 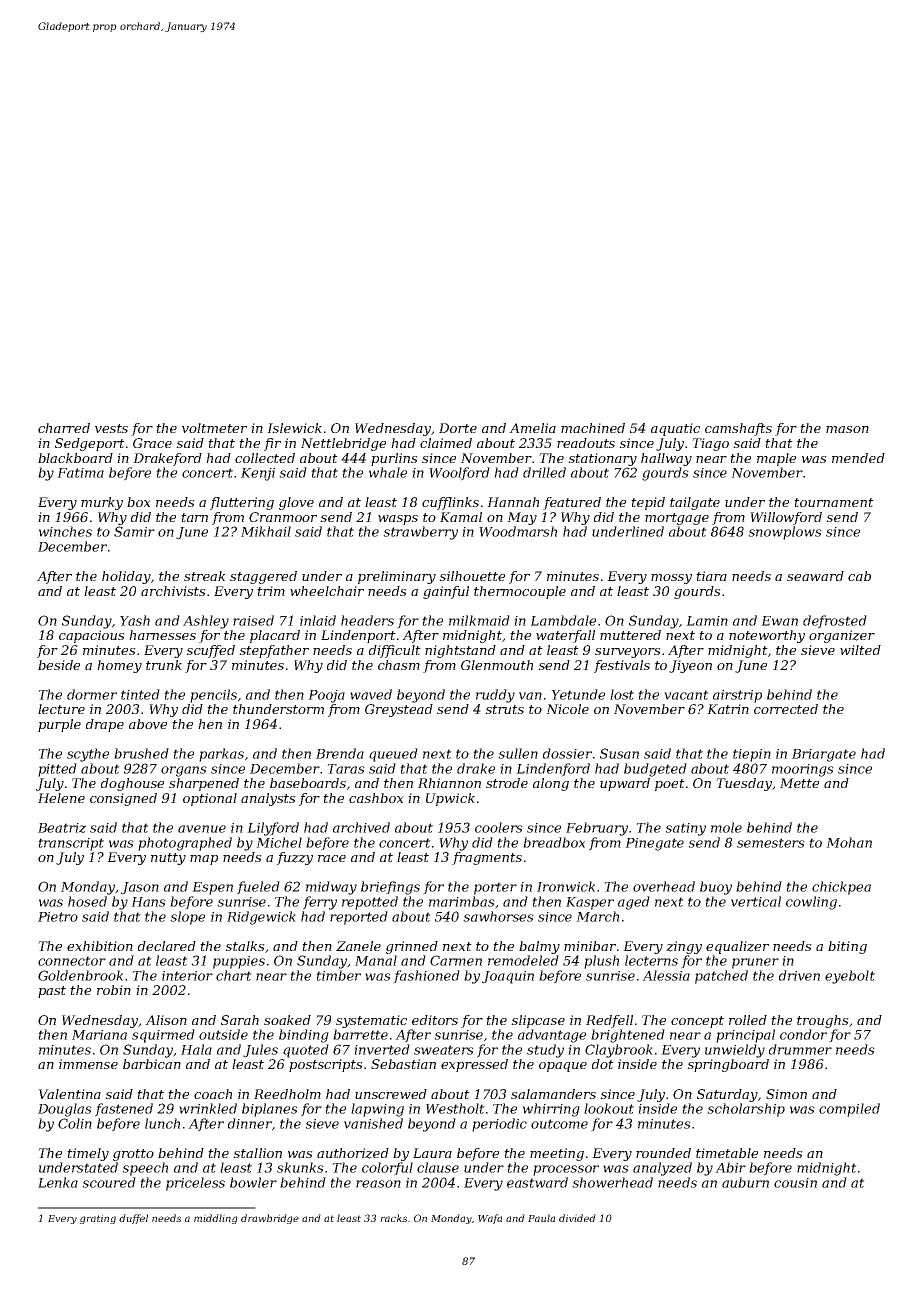 I want to click on Wafa, so click(x=490, y=1219).
